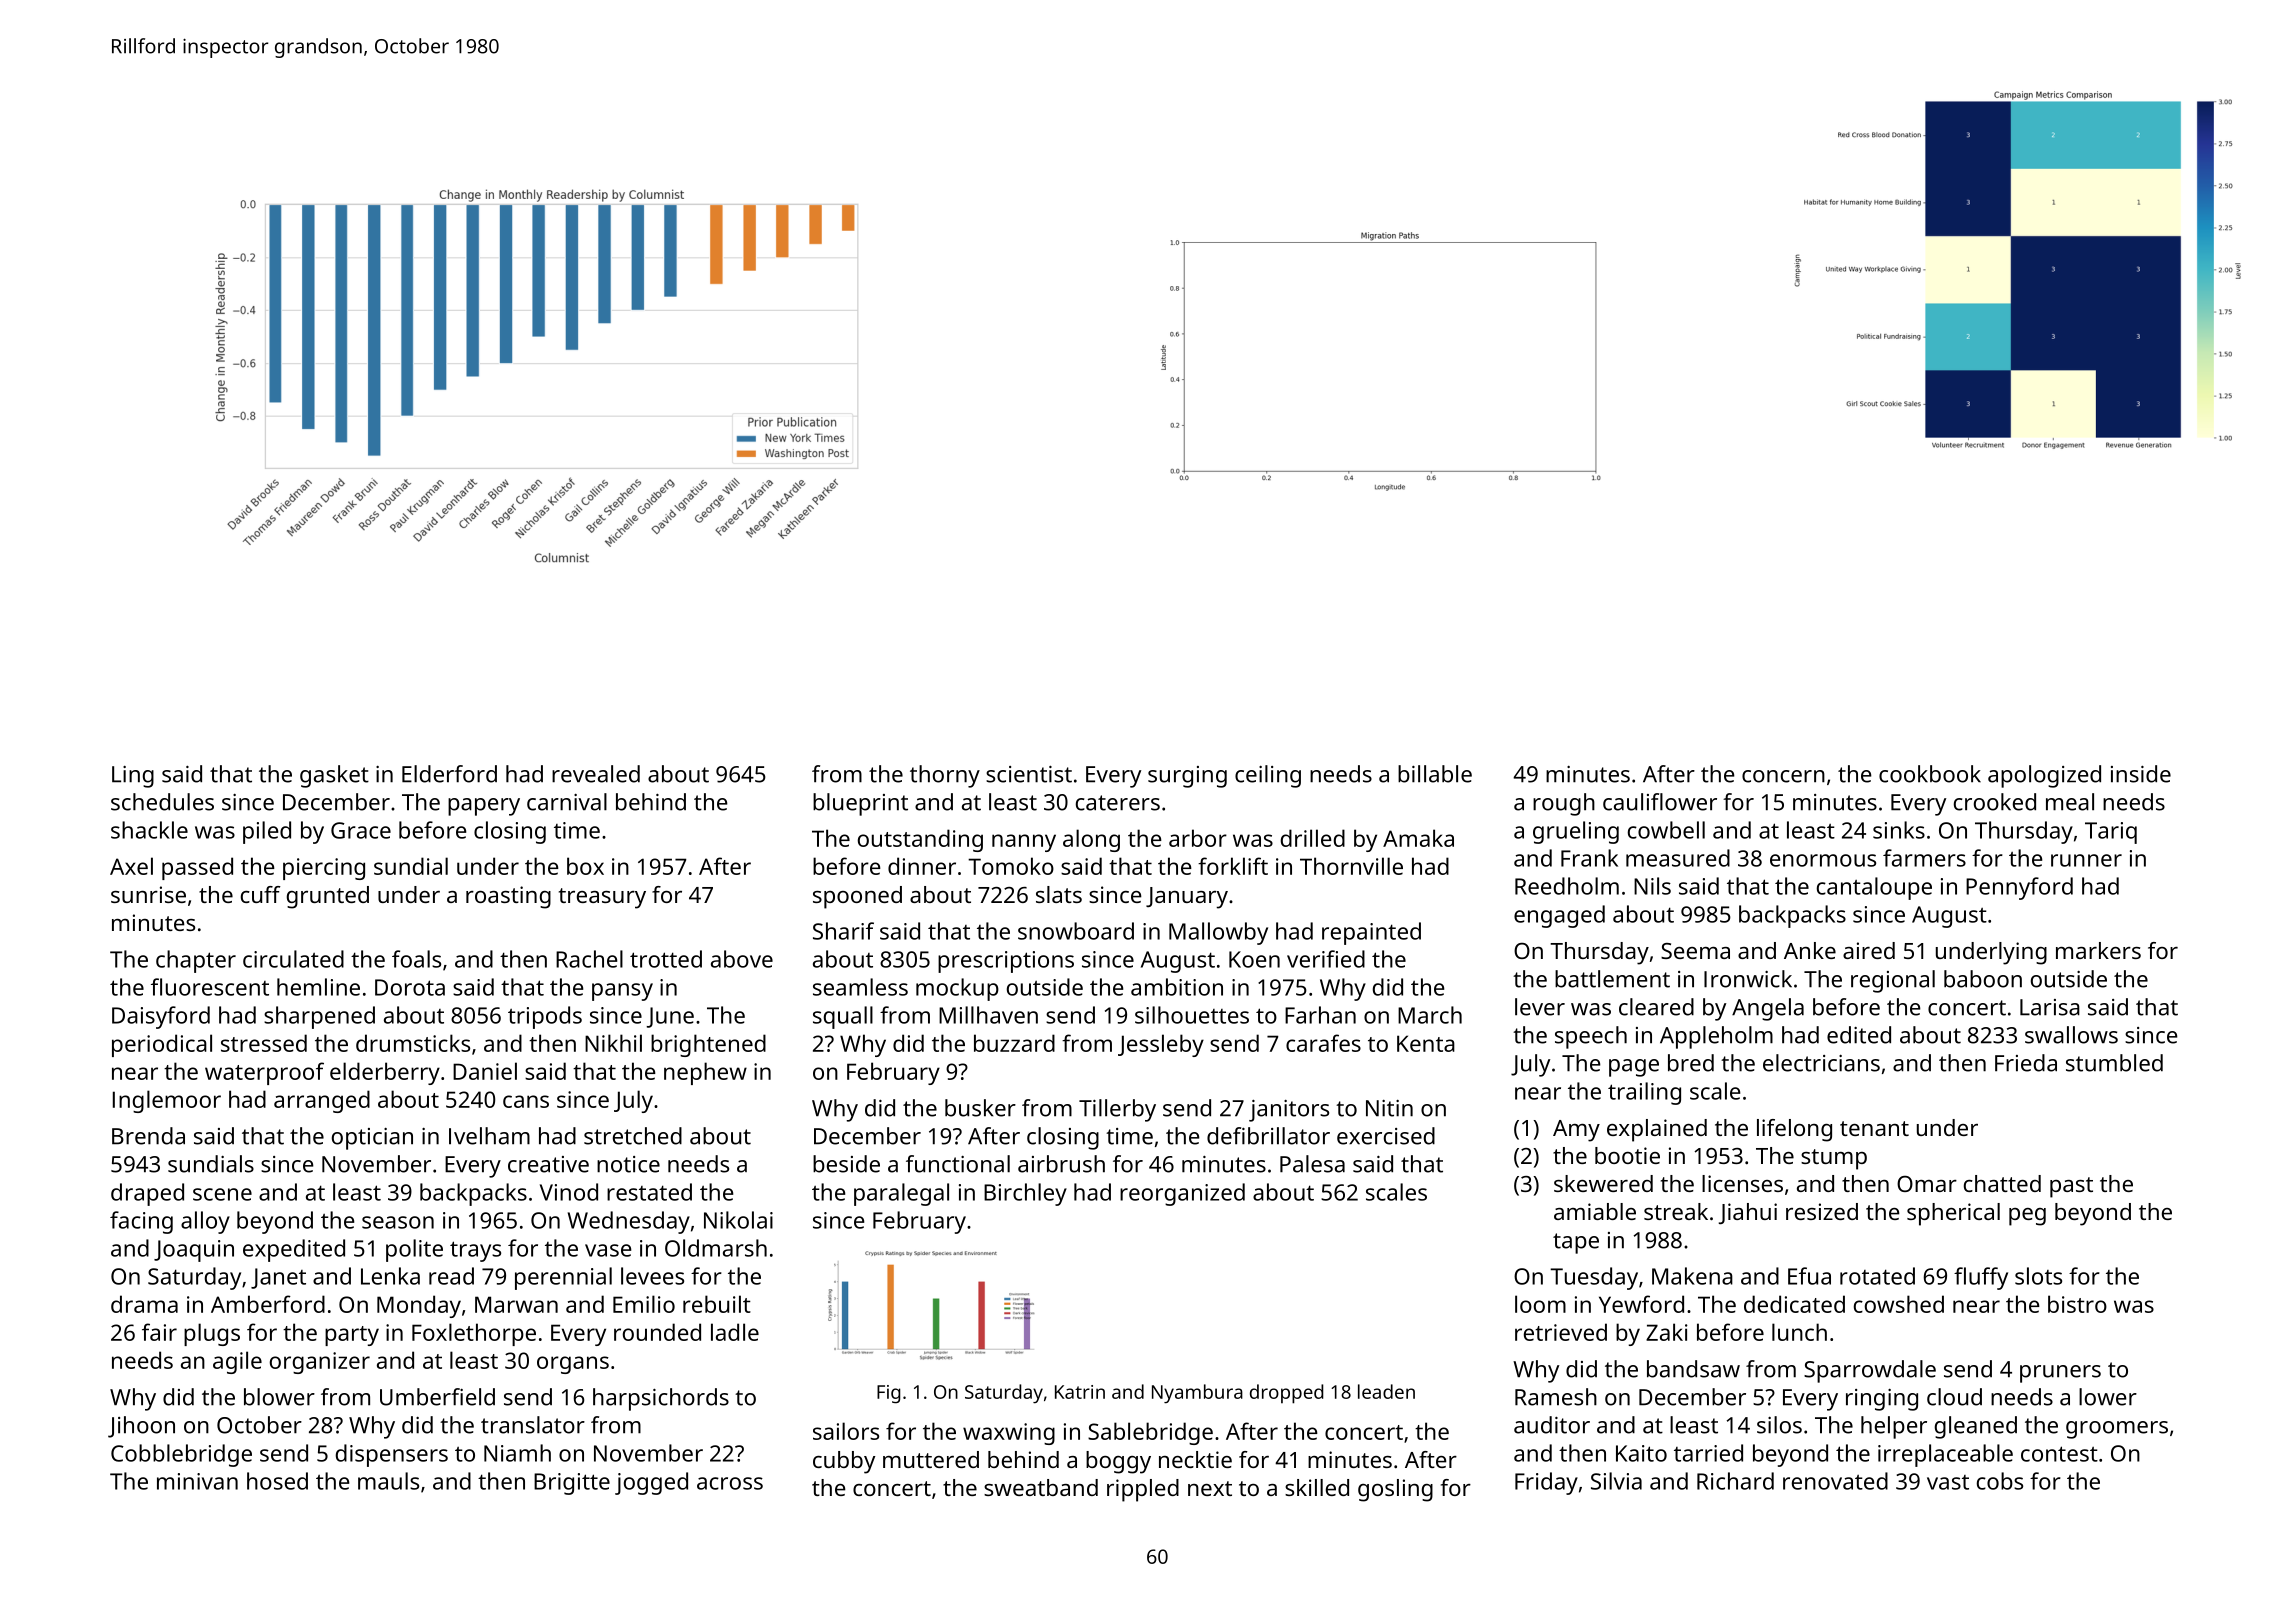  What do you see at coordinates (197, 1481) in the page?
I see `minivan` at bounding box center [197, 1481].
